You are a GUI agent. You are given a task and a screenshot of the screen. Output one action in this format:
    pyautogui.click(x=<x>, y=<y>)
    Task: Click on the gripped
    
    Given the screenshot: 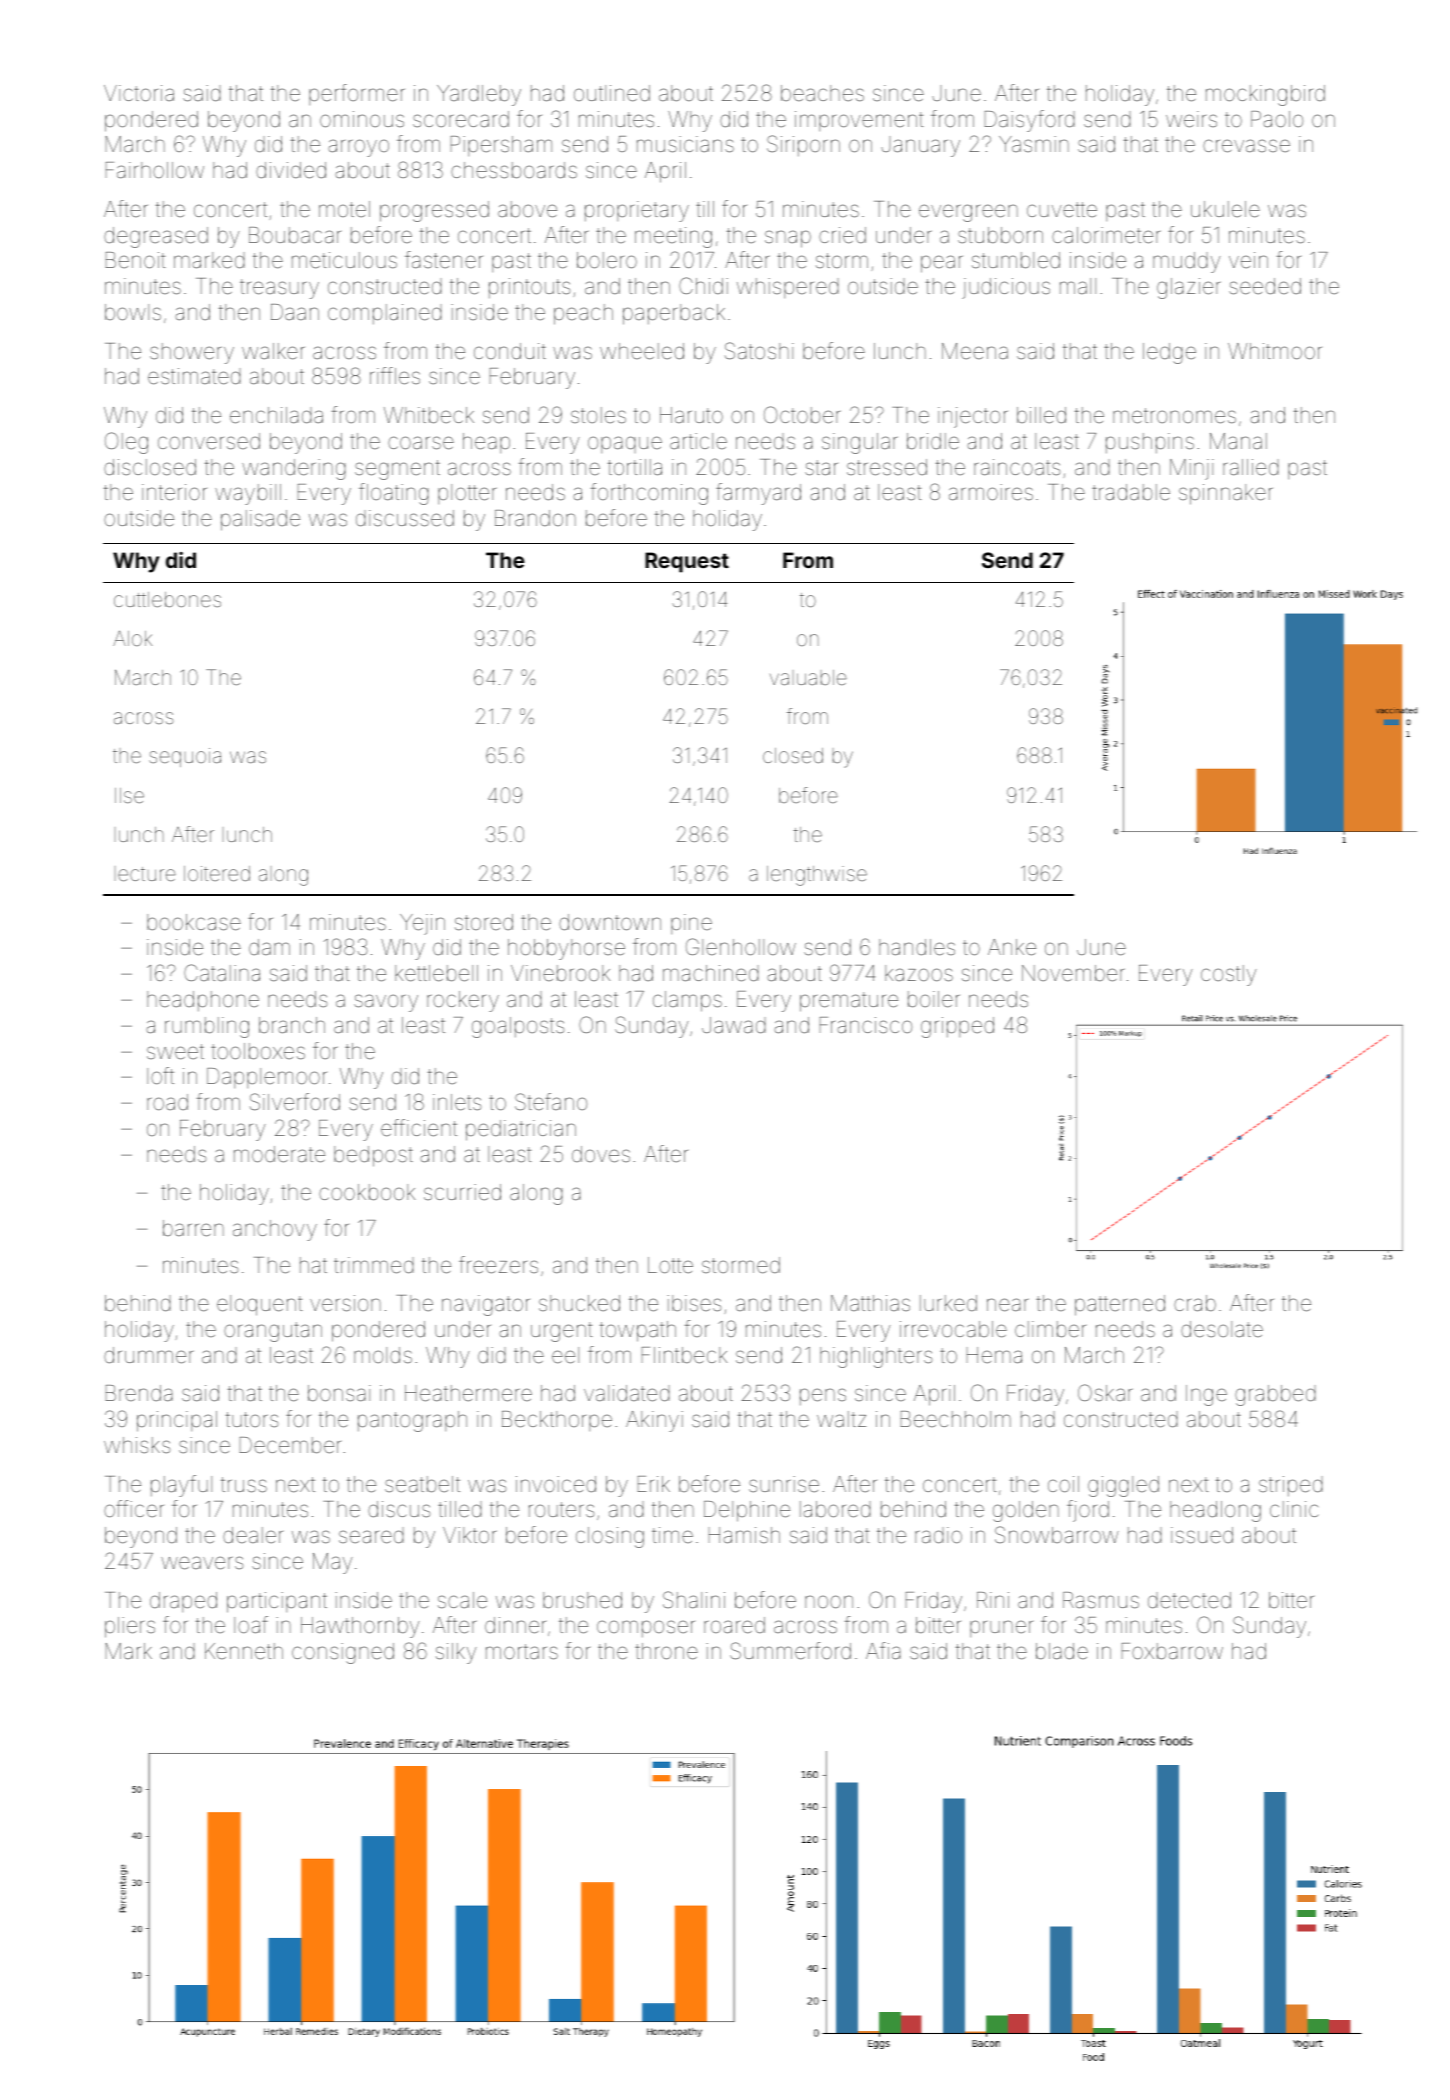 What is the action you would take?
    pyautogui.click(x=957, y=1027)
